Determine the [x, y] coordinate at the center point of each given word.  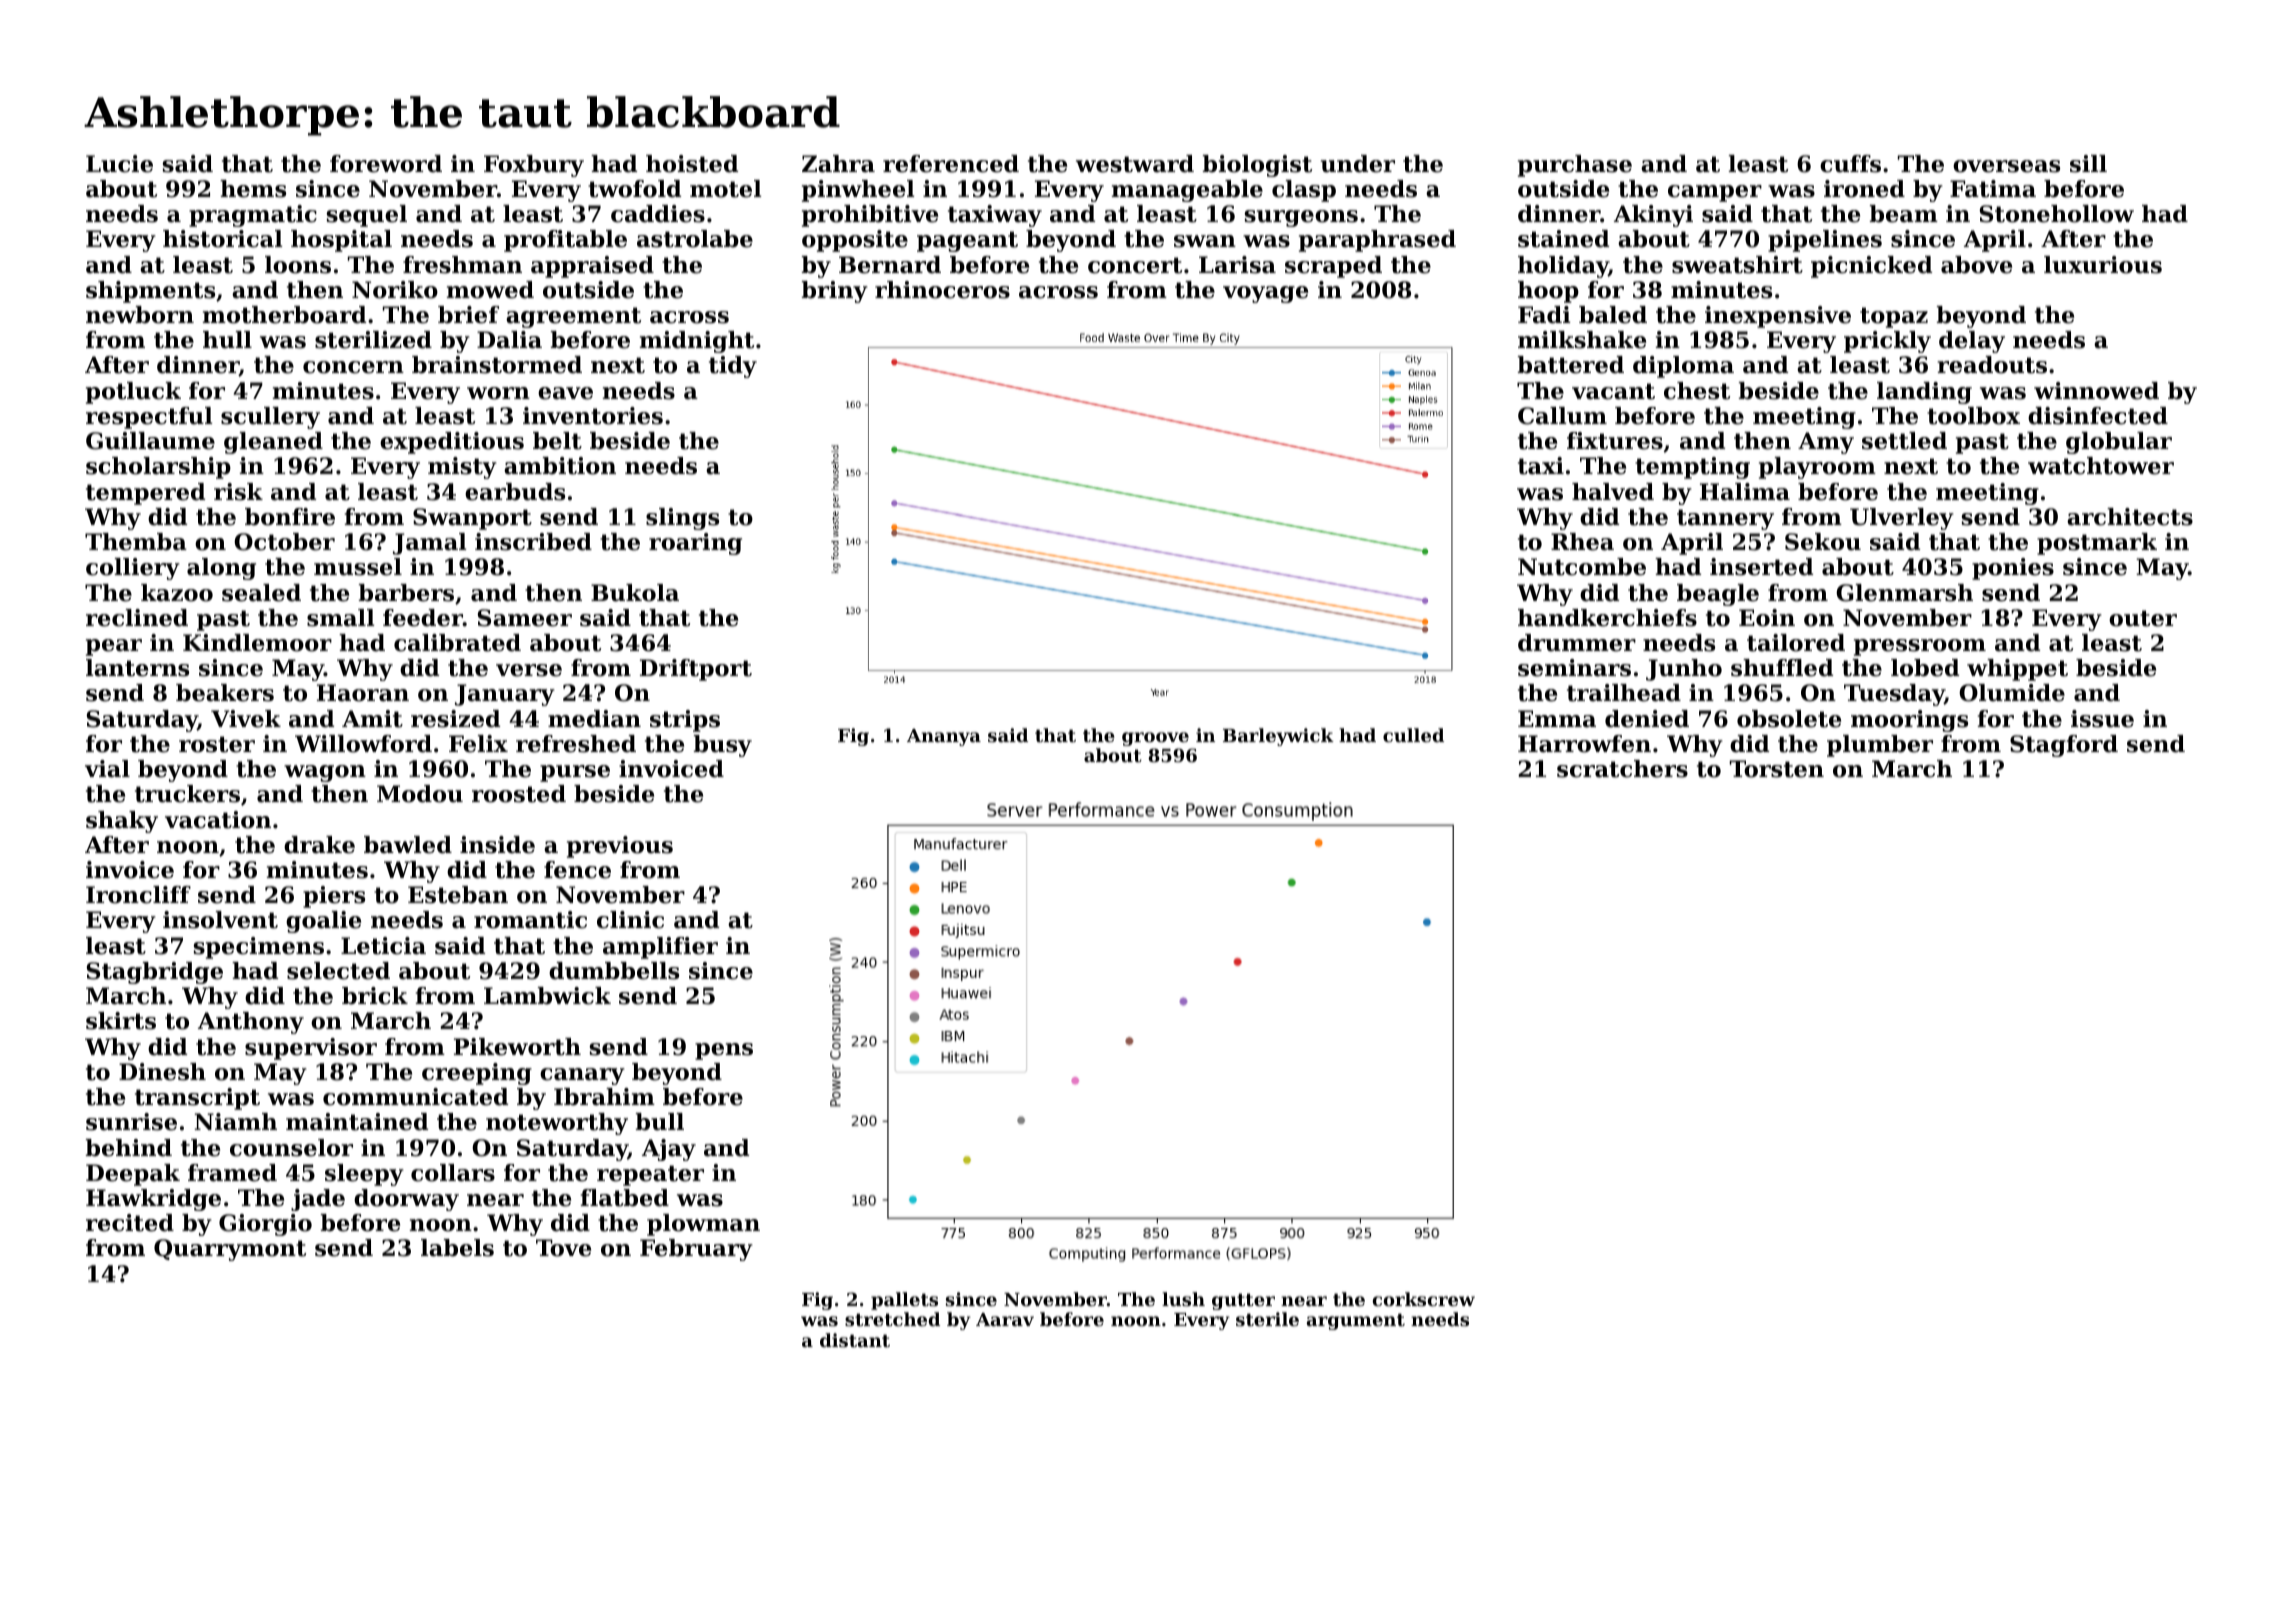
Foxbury [534, 166]
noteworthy [557, 1124]
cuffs [1850, 164]
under [1358, 164]
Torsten [1777, 769]
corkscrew [1424, 1299]
